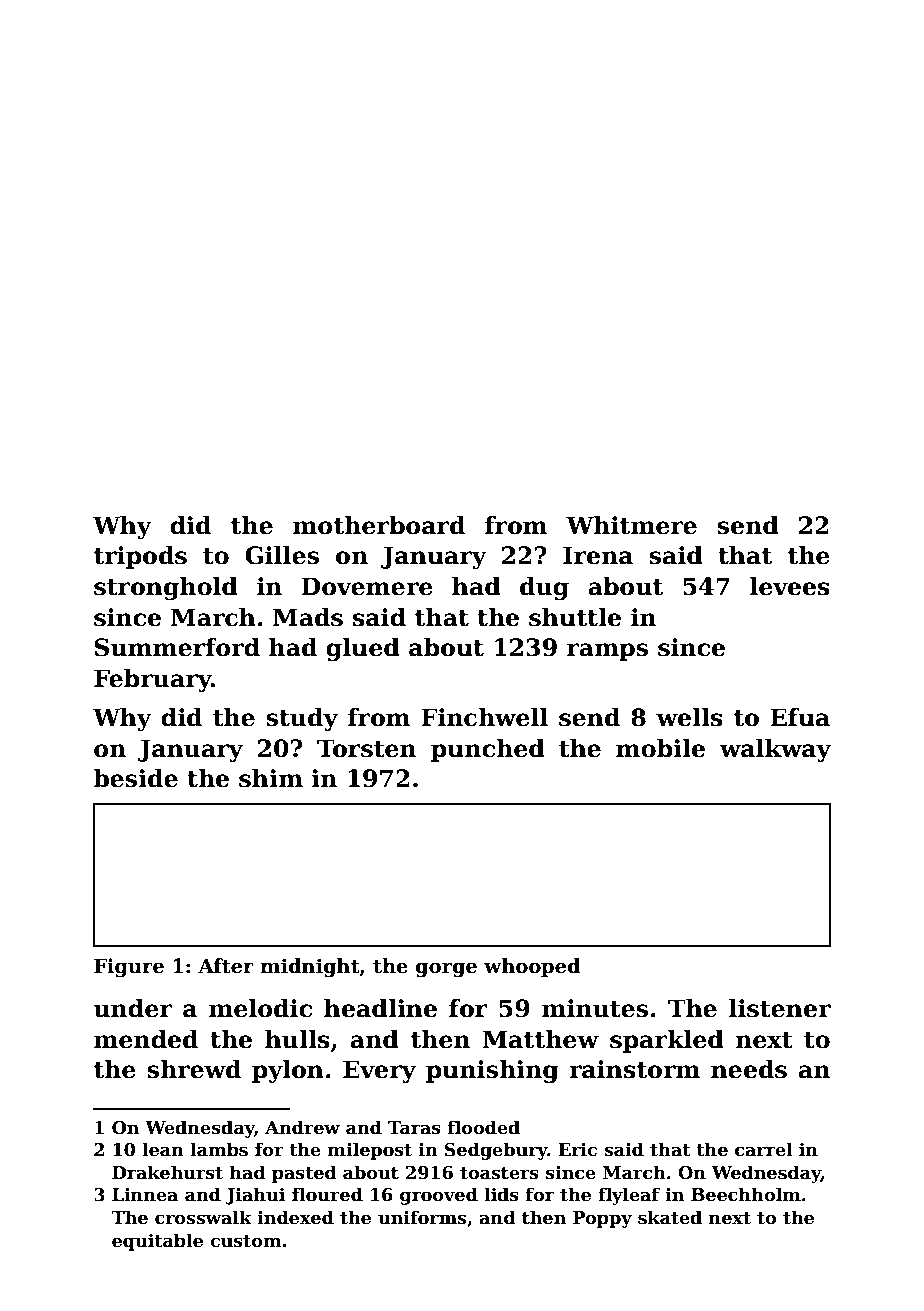  What do you see at coordinates (492, 1071) in the page?
I see `punishing` at bounding box center [492, 1071].
